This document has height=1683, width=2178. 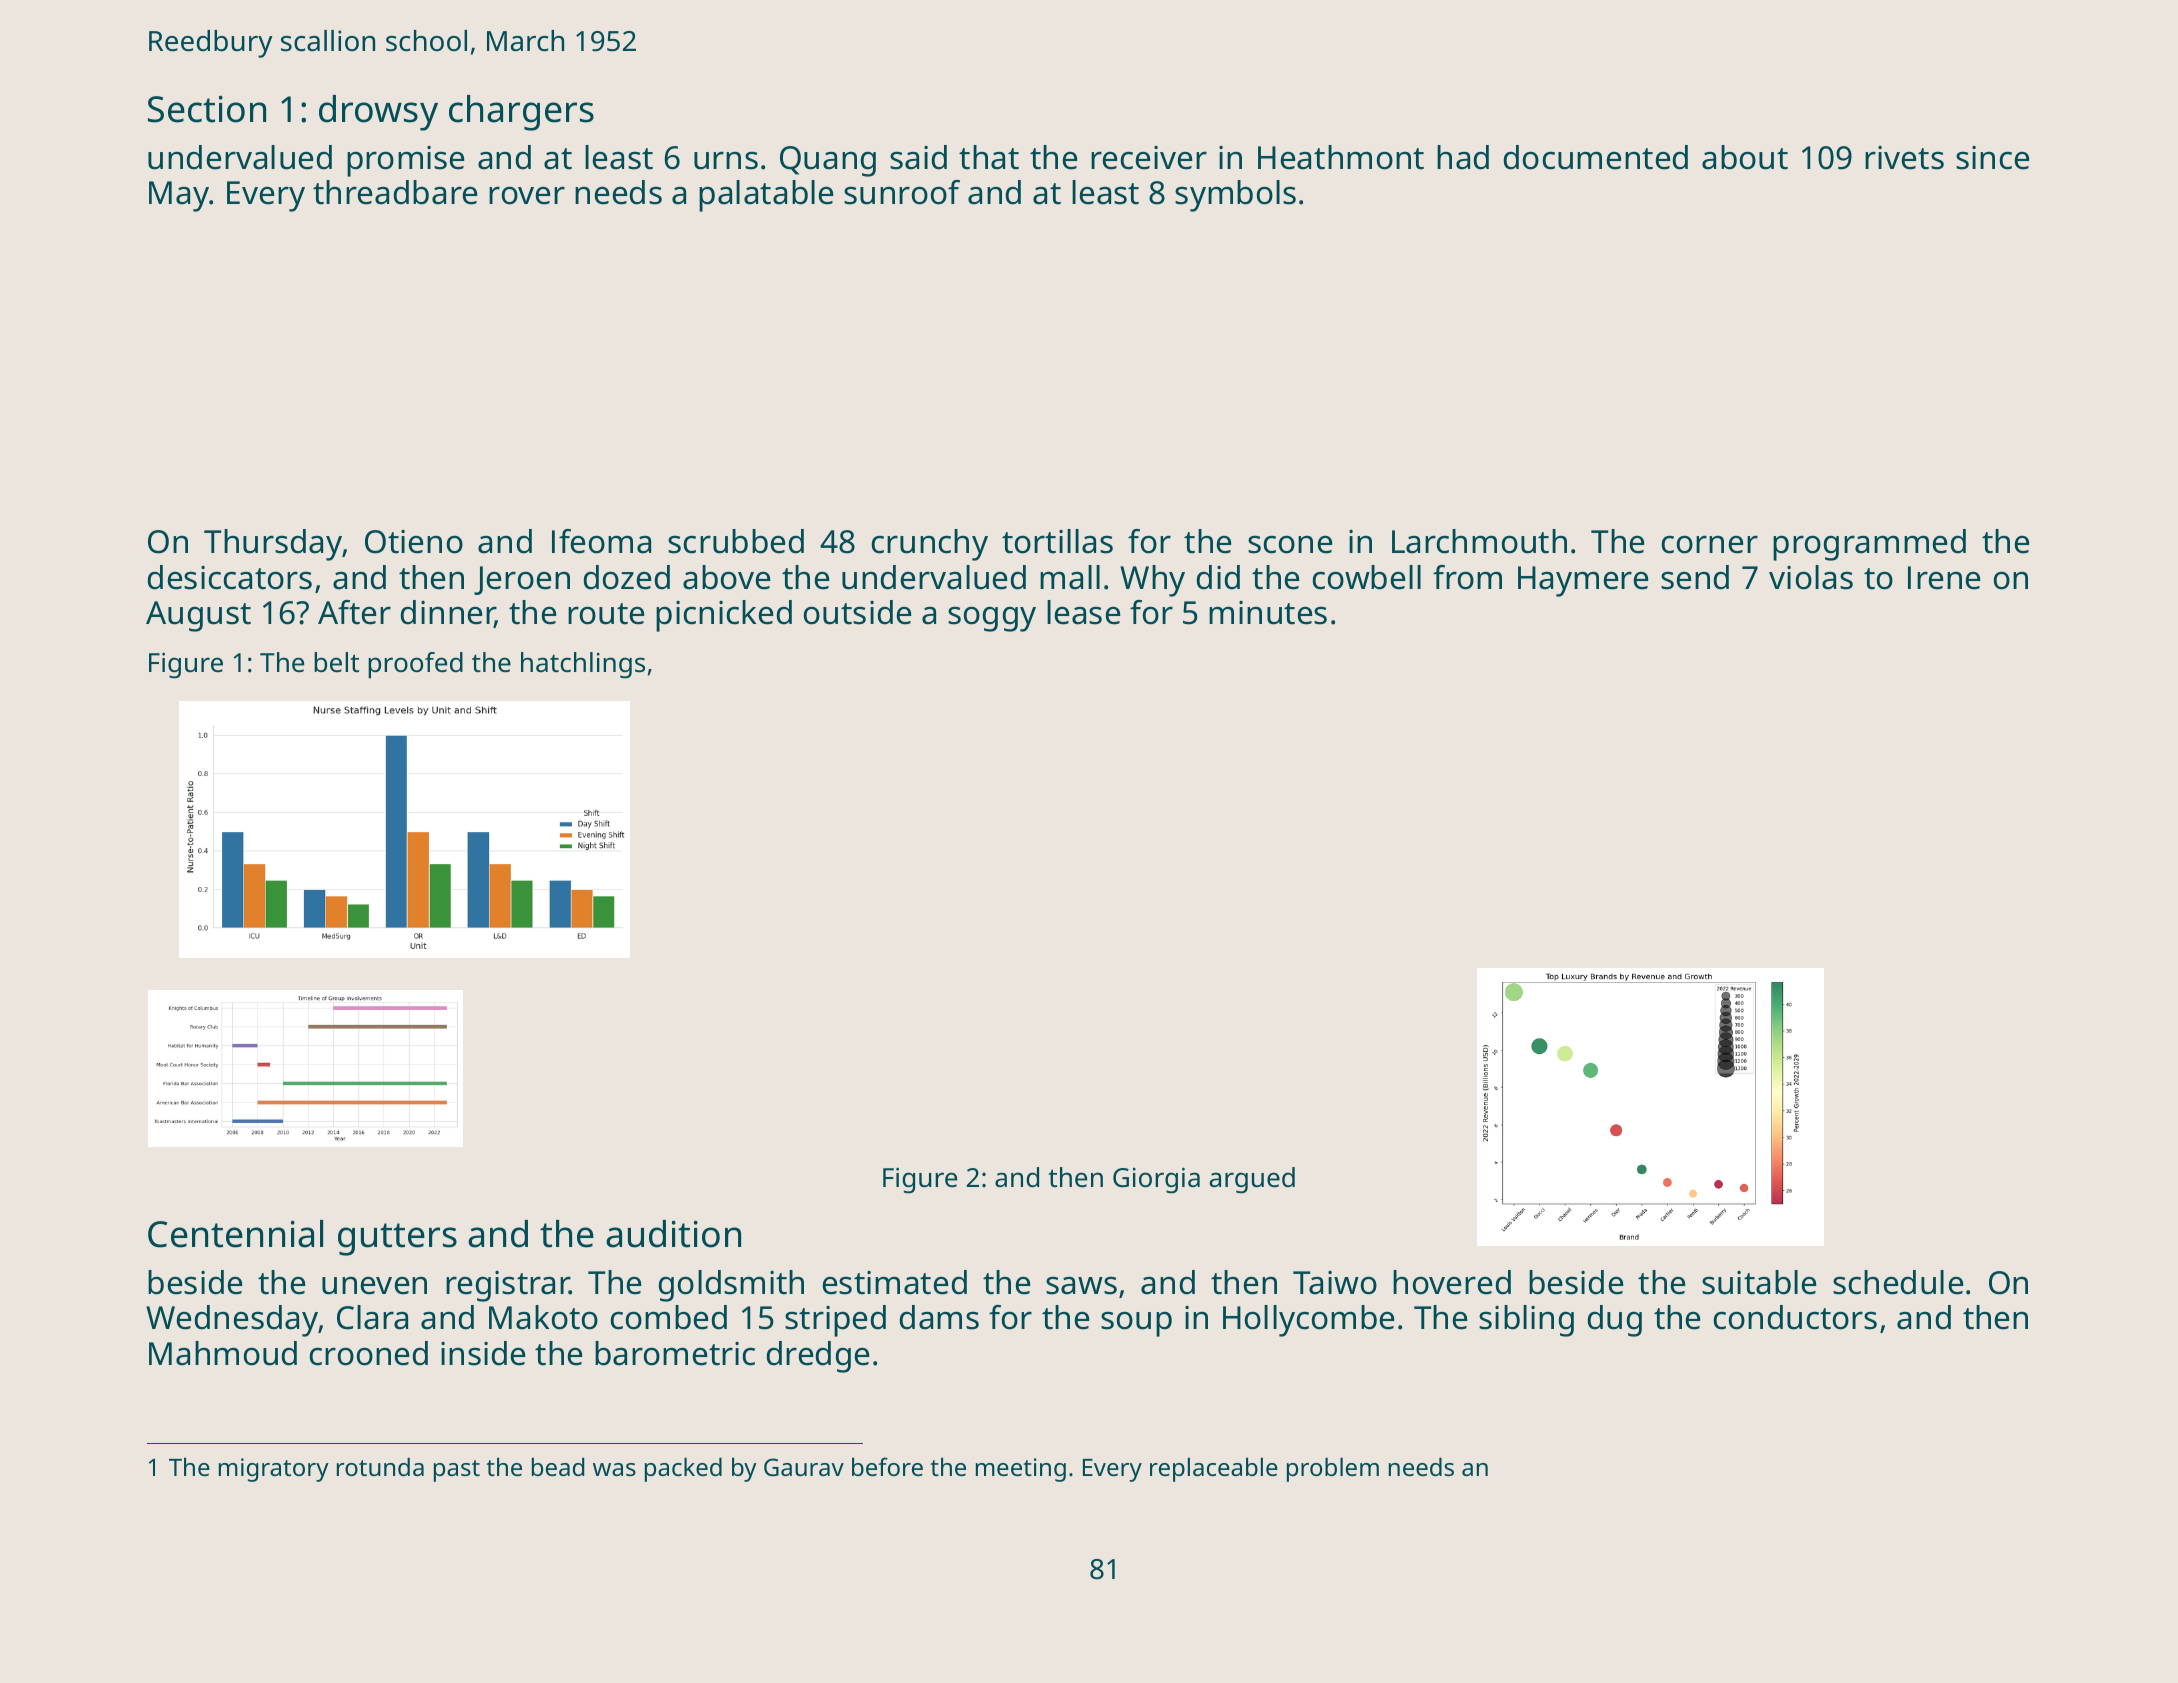 What do you see at coordinates (939, 1317) in the document?
I see `dams` at bounding box center [939, 1317].
